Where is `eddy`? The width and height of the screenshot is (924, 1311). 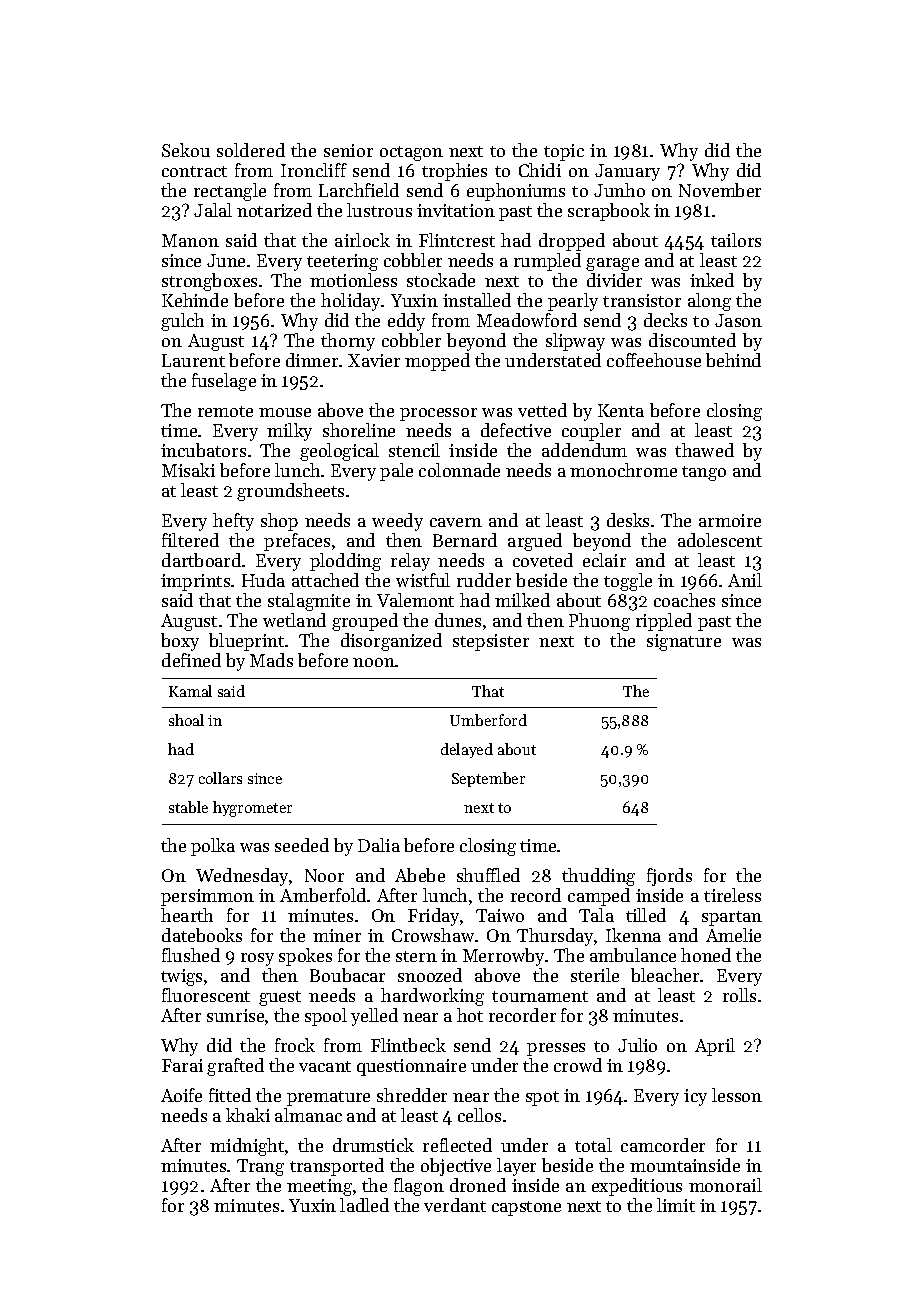
eddy is located at coordinates (406, 322).
